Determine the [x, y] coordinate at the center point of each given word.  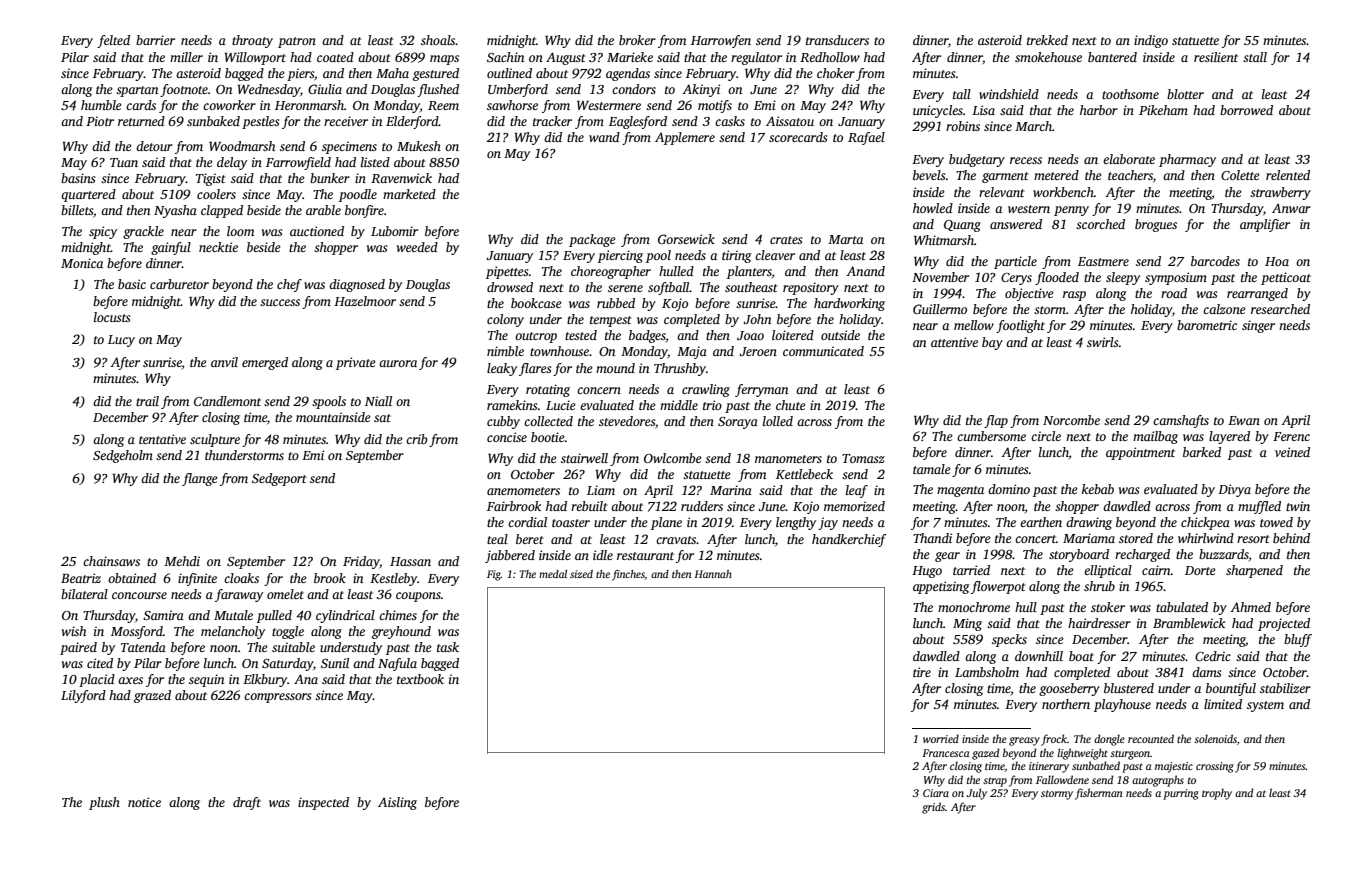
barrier [155, 40]
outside [840, 335]
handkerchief [849, 540]
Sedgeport [279, 479]
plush [104, 803]
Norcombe [1071, 420]
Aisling [397, 803]
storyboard [1079, 555]
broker [637, 40]
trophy [1217, 794]
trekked [1047, 40]
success [280, 302]
